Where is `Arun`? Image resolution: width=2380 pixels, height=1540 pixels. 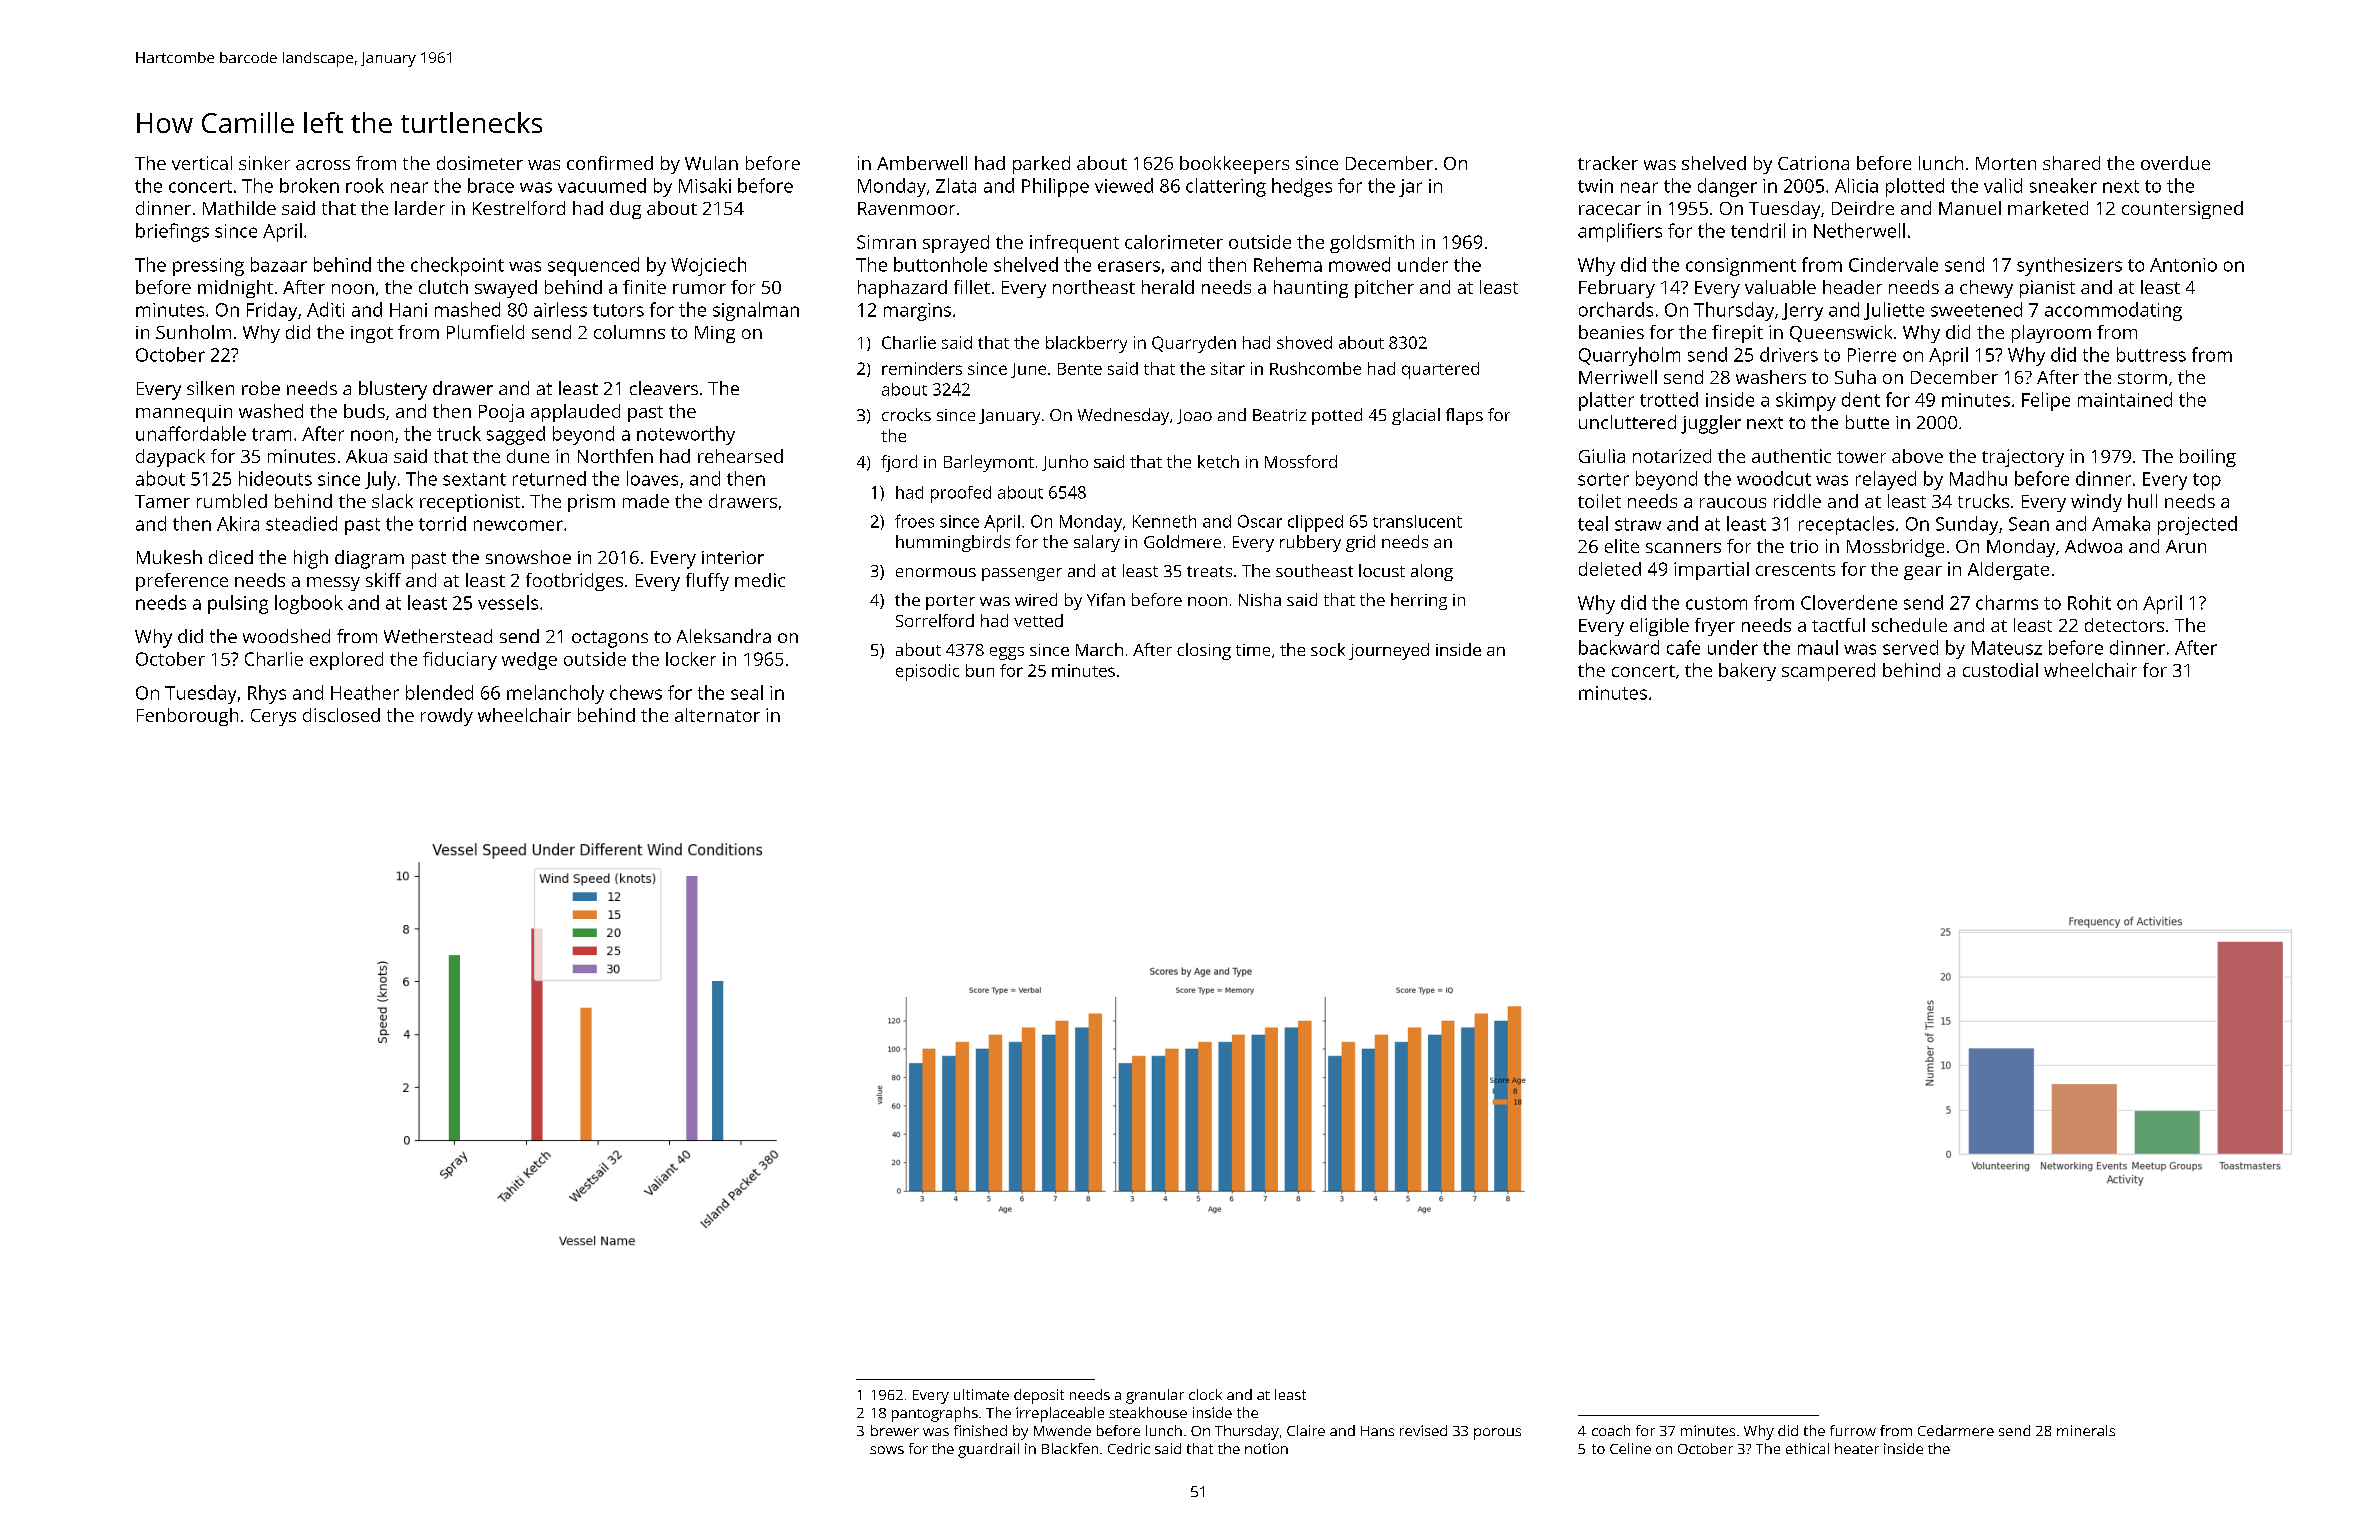 Arun is located at coordinates (2186, 546).
